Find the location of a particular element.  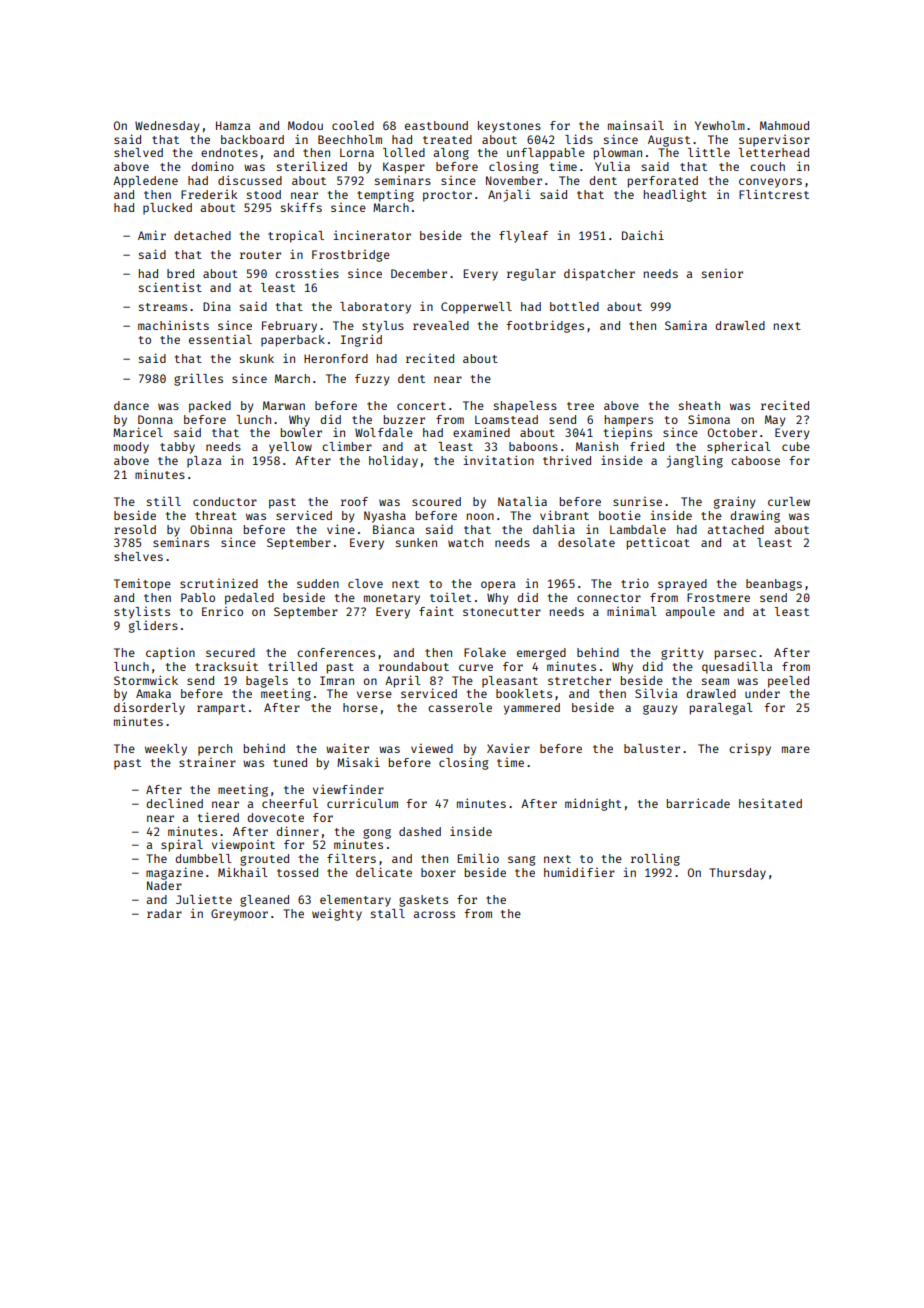

February is located at coordinates (289, 327).
